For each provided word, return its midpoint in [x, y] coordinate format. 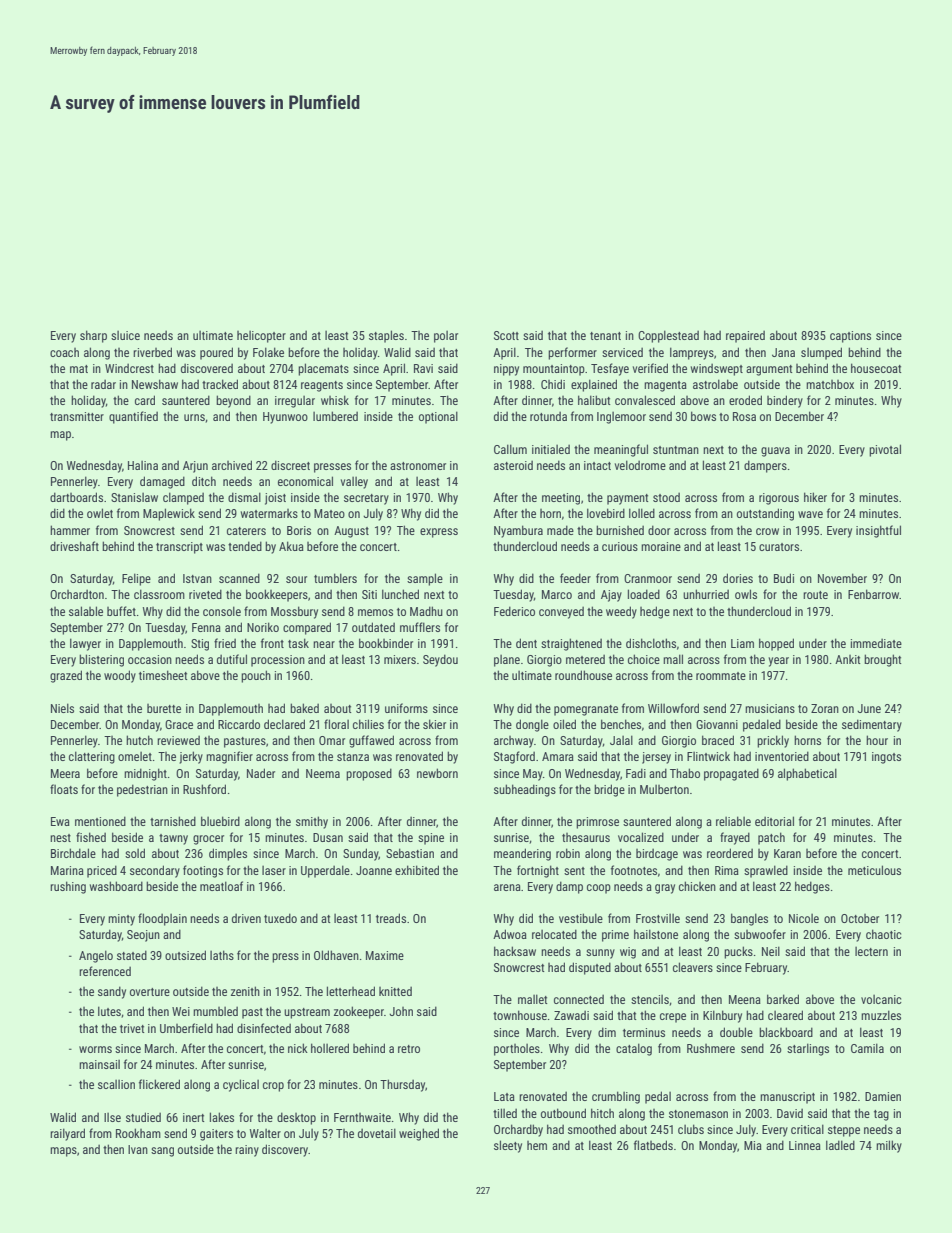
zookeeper [359, 1012]
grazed [66, 676]
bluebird [220, 821]
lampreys [692, 353]
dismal [244, 497]
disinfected [264, 1028]
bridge [609, 790]
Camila [867, 1048]
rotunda [548, 416]
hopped [776, 644]
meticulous [874, 870]
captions [850, 337]
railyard [67, 1134]
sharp [93, 336]
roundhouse [583, 675]
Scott [506, 335]
